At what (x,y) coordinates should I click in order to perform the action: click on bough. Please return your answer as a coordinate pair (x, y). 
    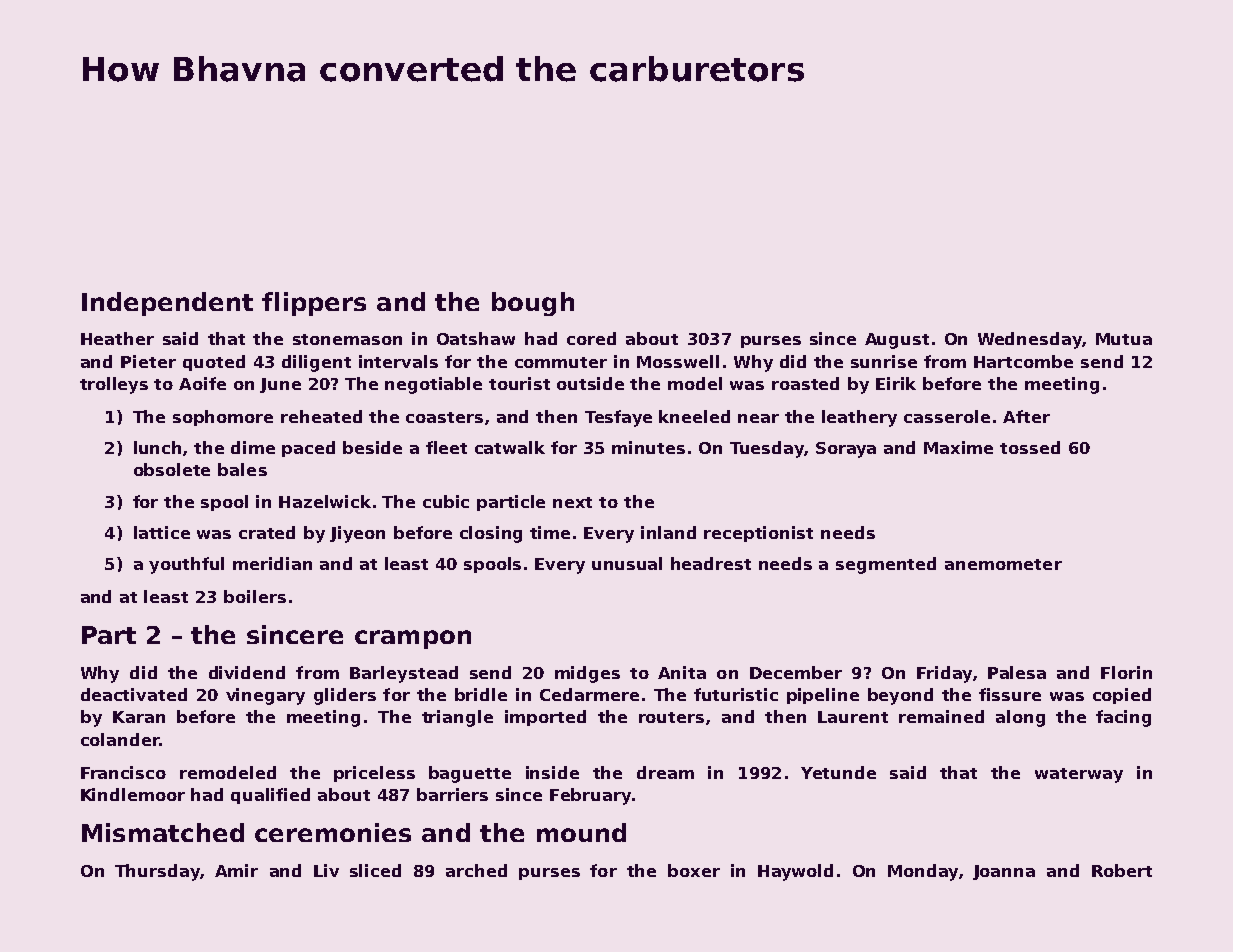
    Looking at the image, I should click on (533, 304).
